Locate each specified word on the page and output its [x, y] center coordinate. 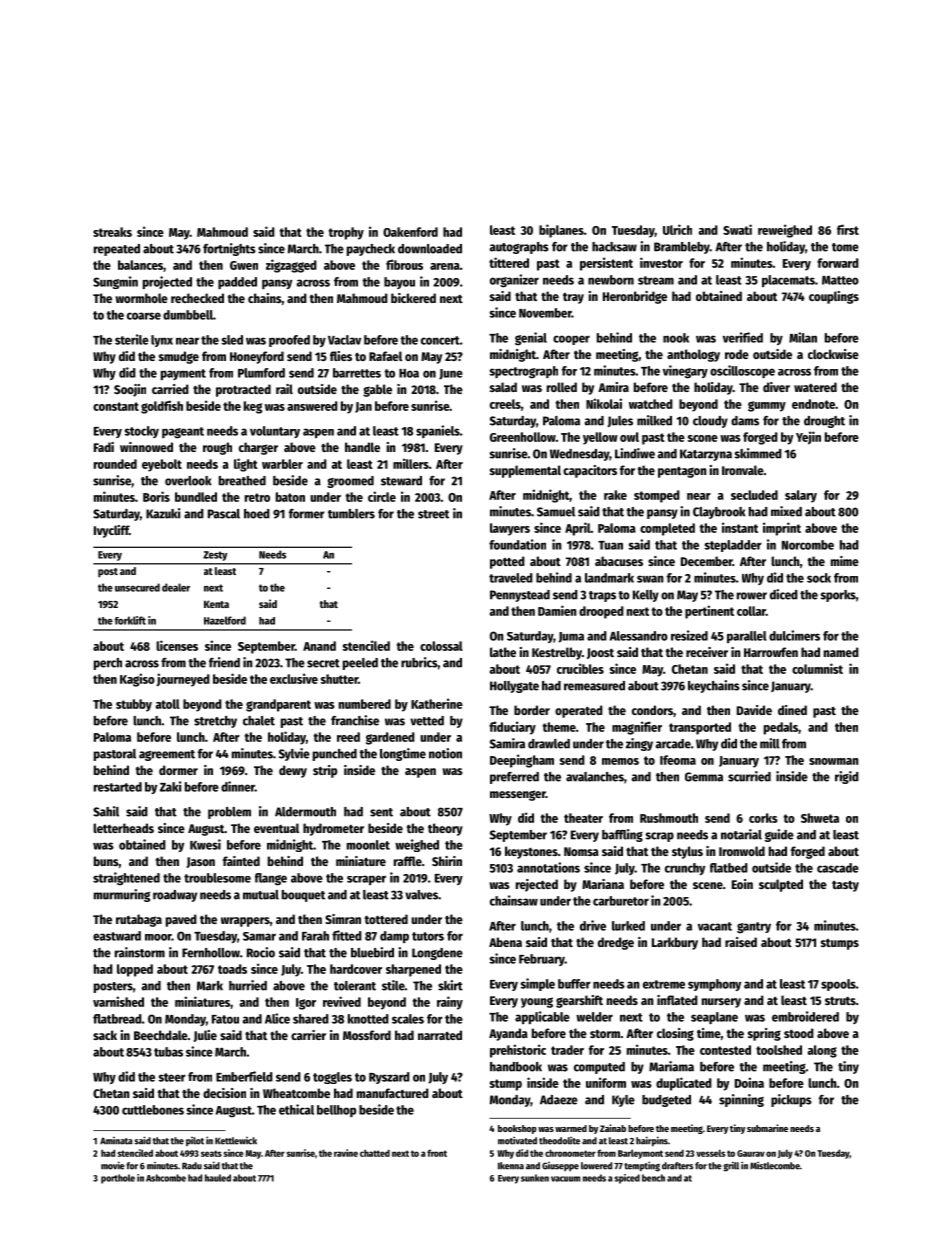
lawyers [510, 529]
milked [654, 420]
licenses [177, 645]
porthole [118, 1179]
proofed [289, 341]
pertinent [709, 612]
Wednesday [580, 455]
